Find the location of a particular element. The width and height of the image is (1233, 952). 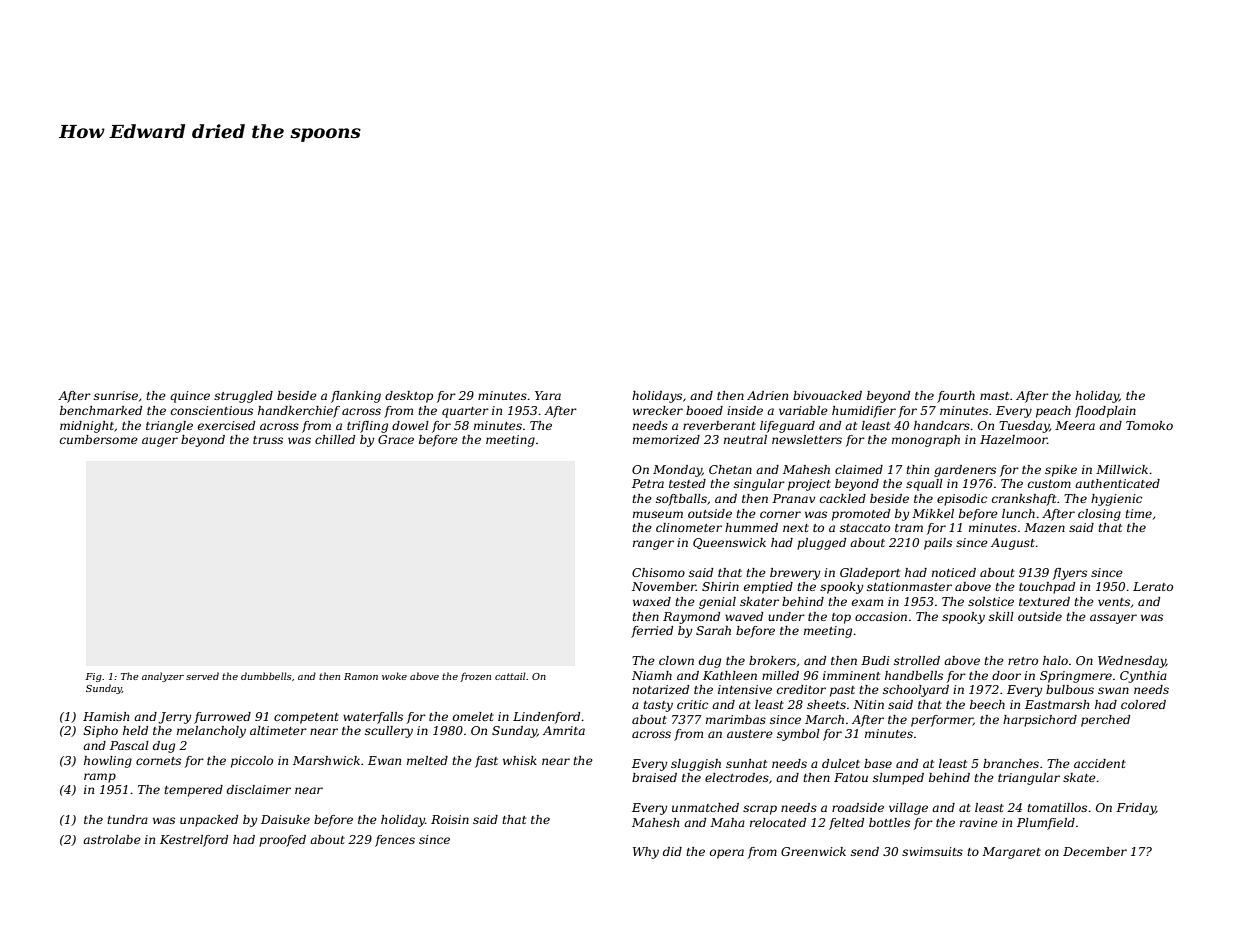

Ramon is located at coordinates (361, 676).
